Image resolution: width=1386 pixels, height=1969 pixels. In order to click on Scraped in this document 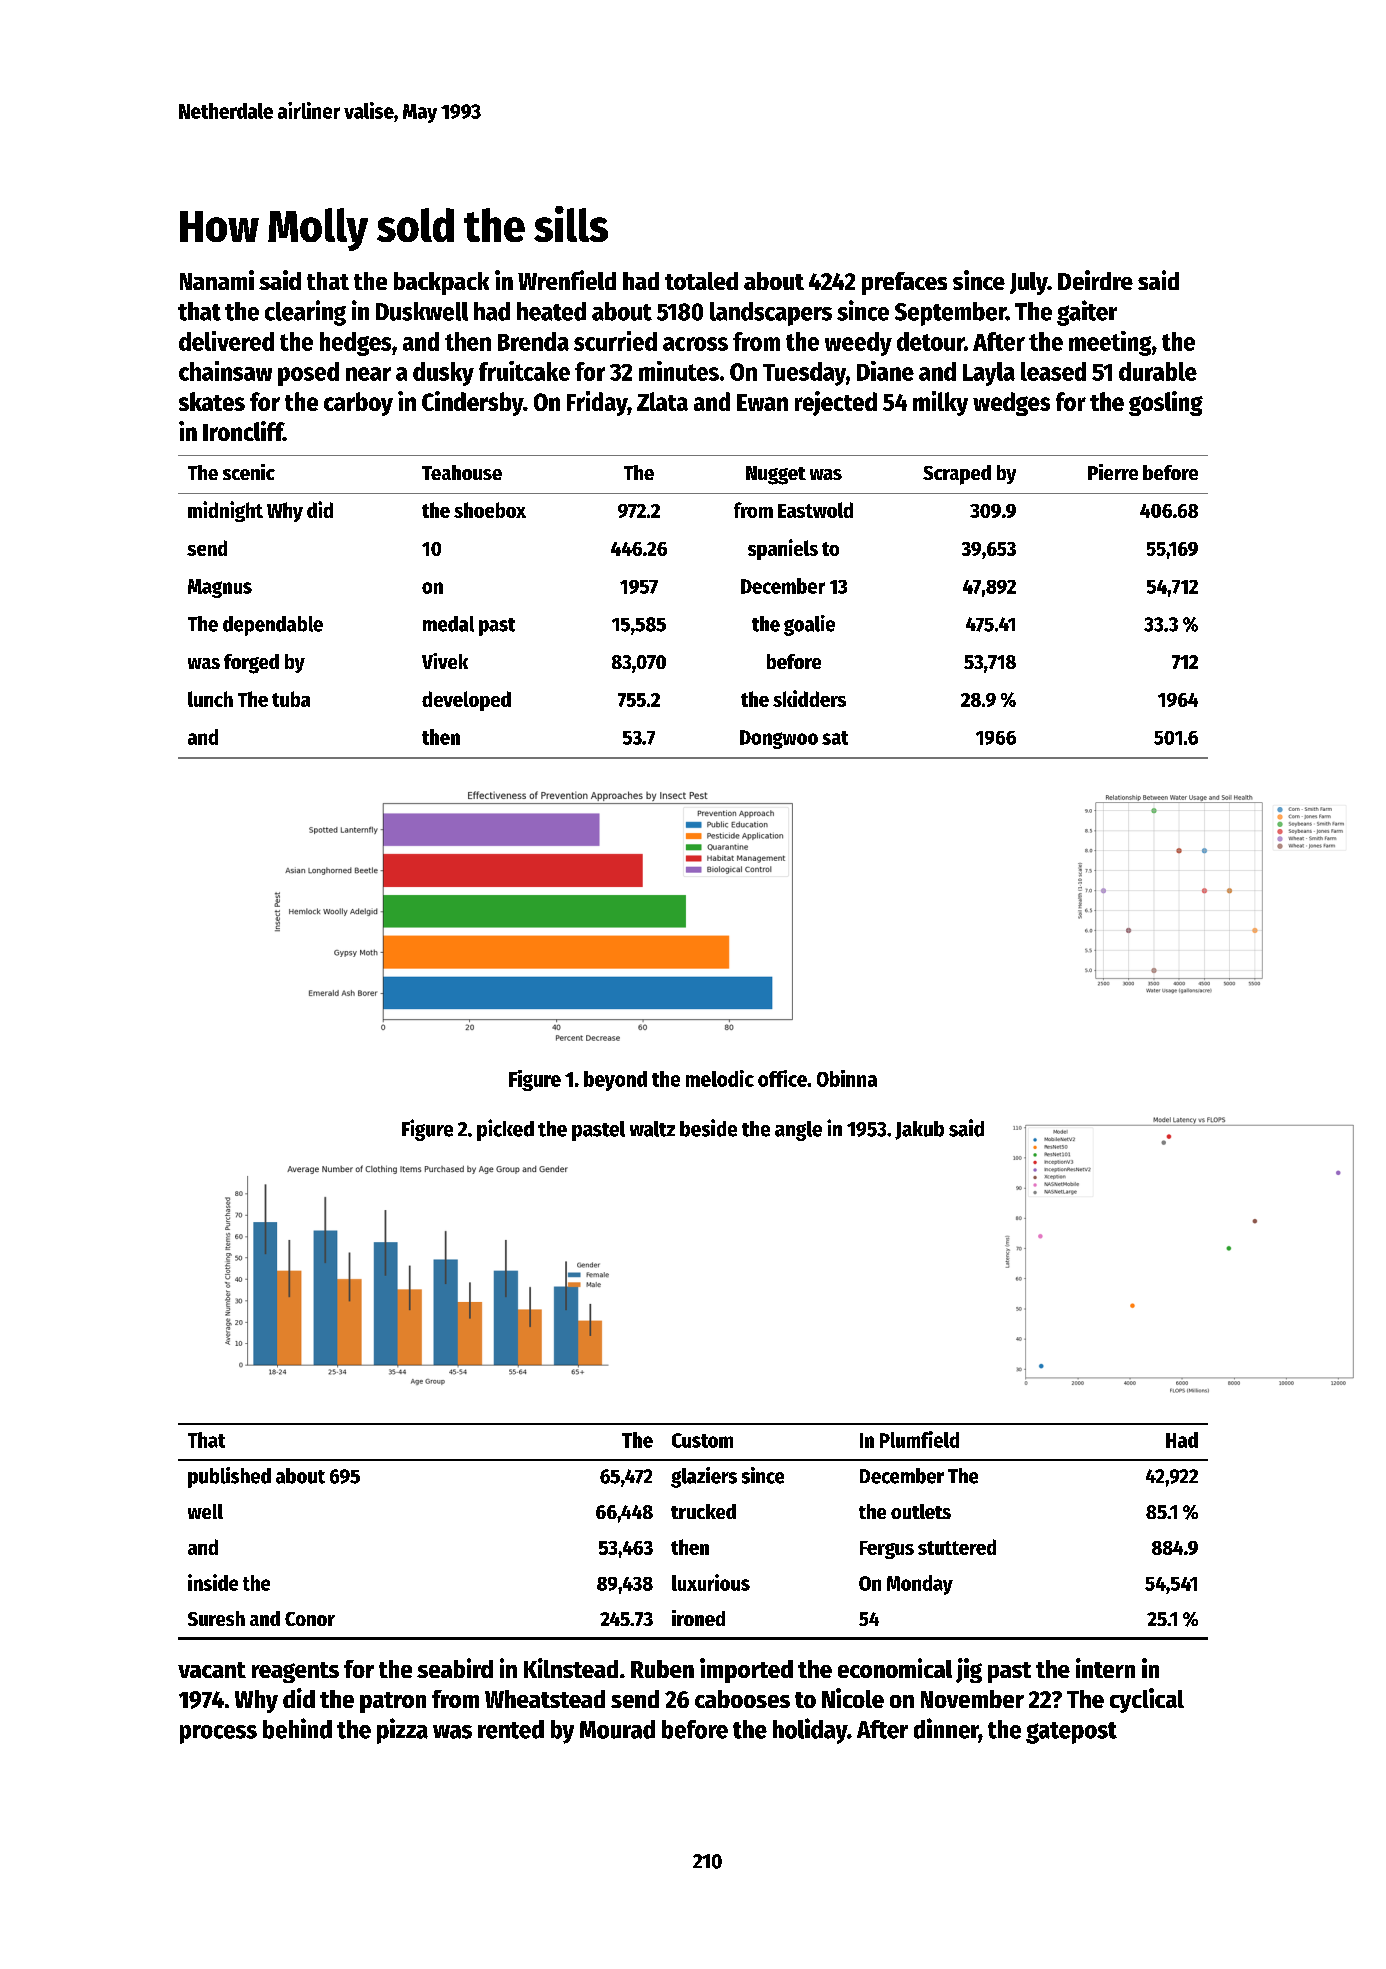, I will do `click(957, 475)`.
